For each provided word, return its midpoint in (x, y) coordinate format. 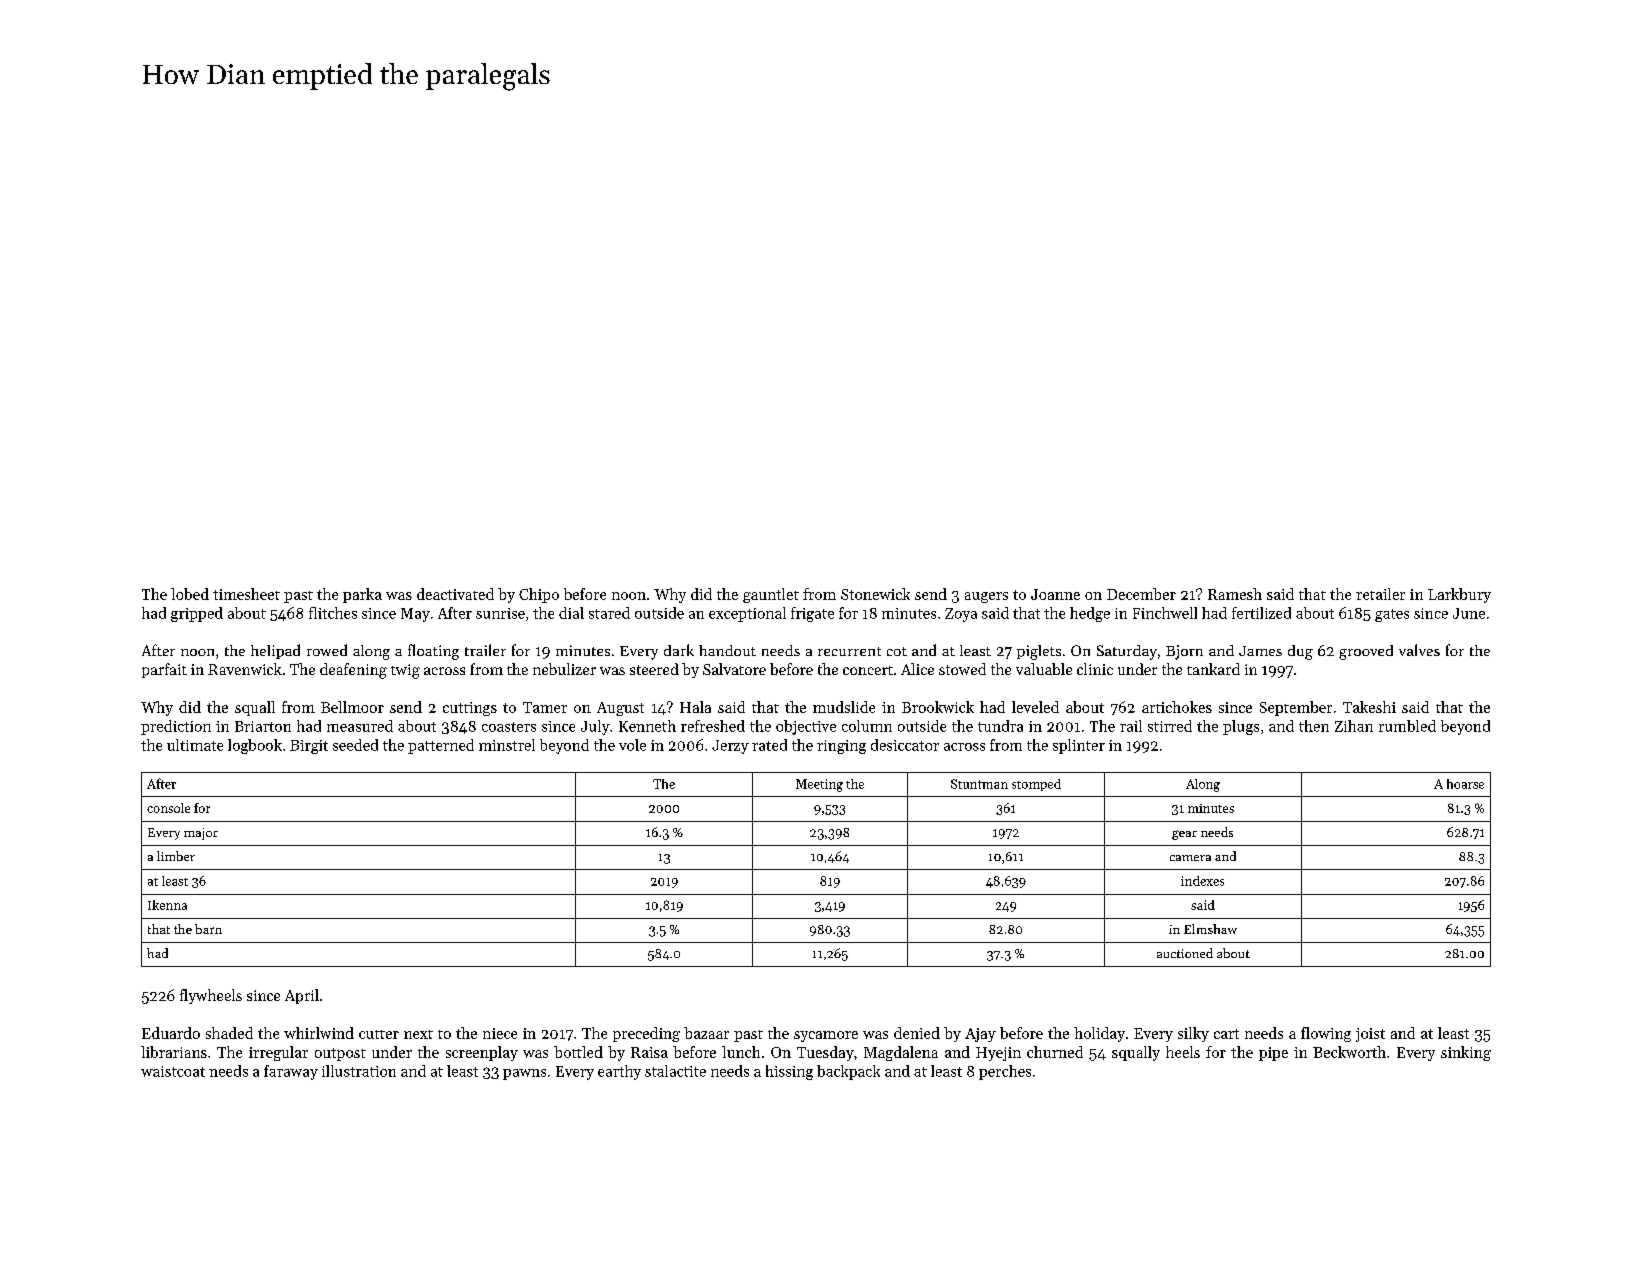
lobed (190, 594)
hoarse (1465, 784)
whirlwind (319, 1033)
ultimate (195, 745)
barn (208, 929)
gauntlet (771, 595)
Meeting (819, 785)
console (168, 808)
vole (632, 745)
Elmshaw (1210, 929)
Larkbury (1459, 595)
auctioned (1185, 953)
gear (1184, 835)
